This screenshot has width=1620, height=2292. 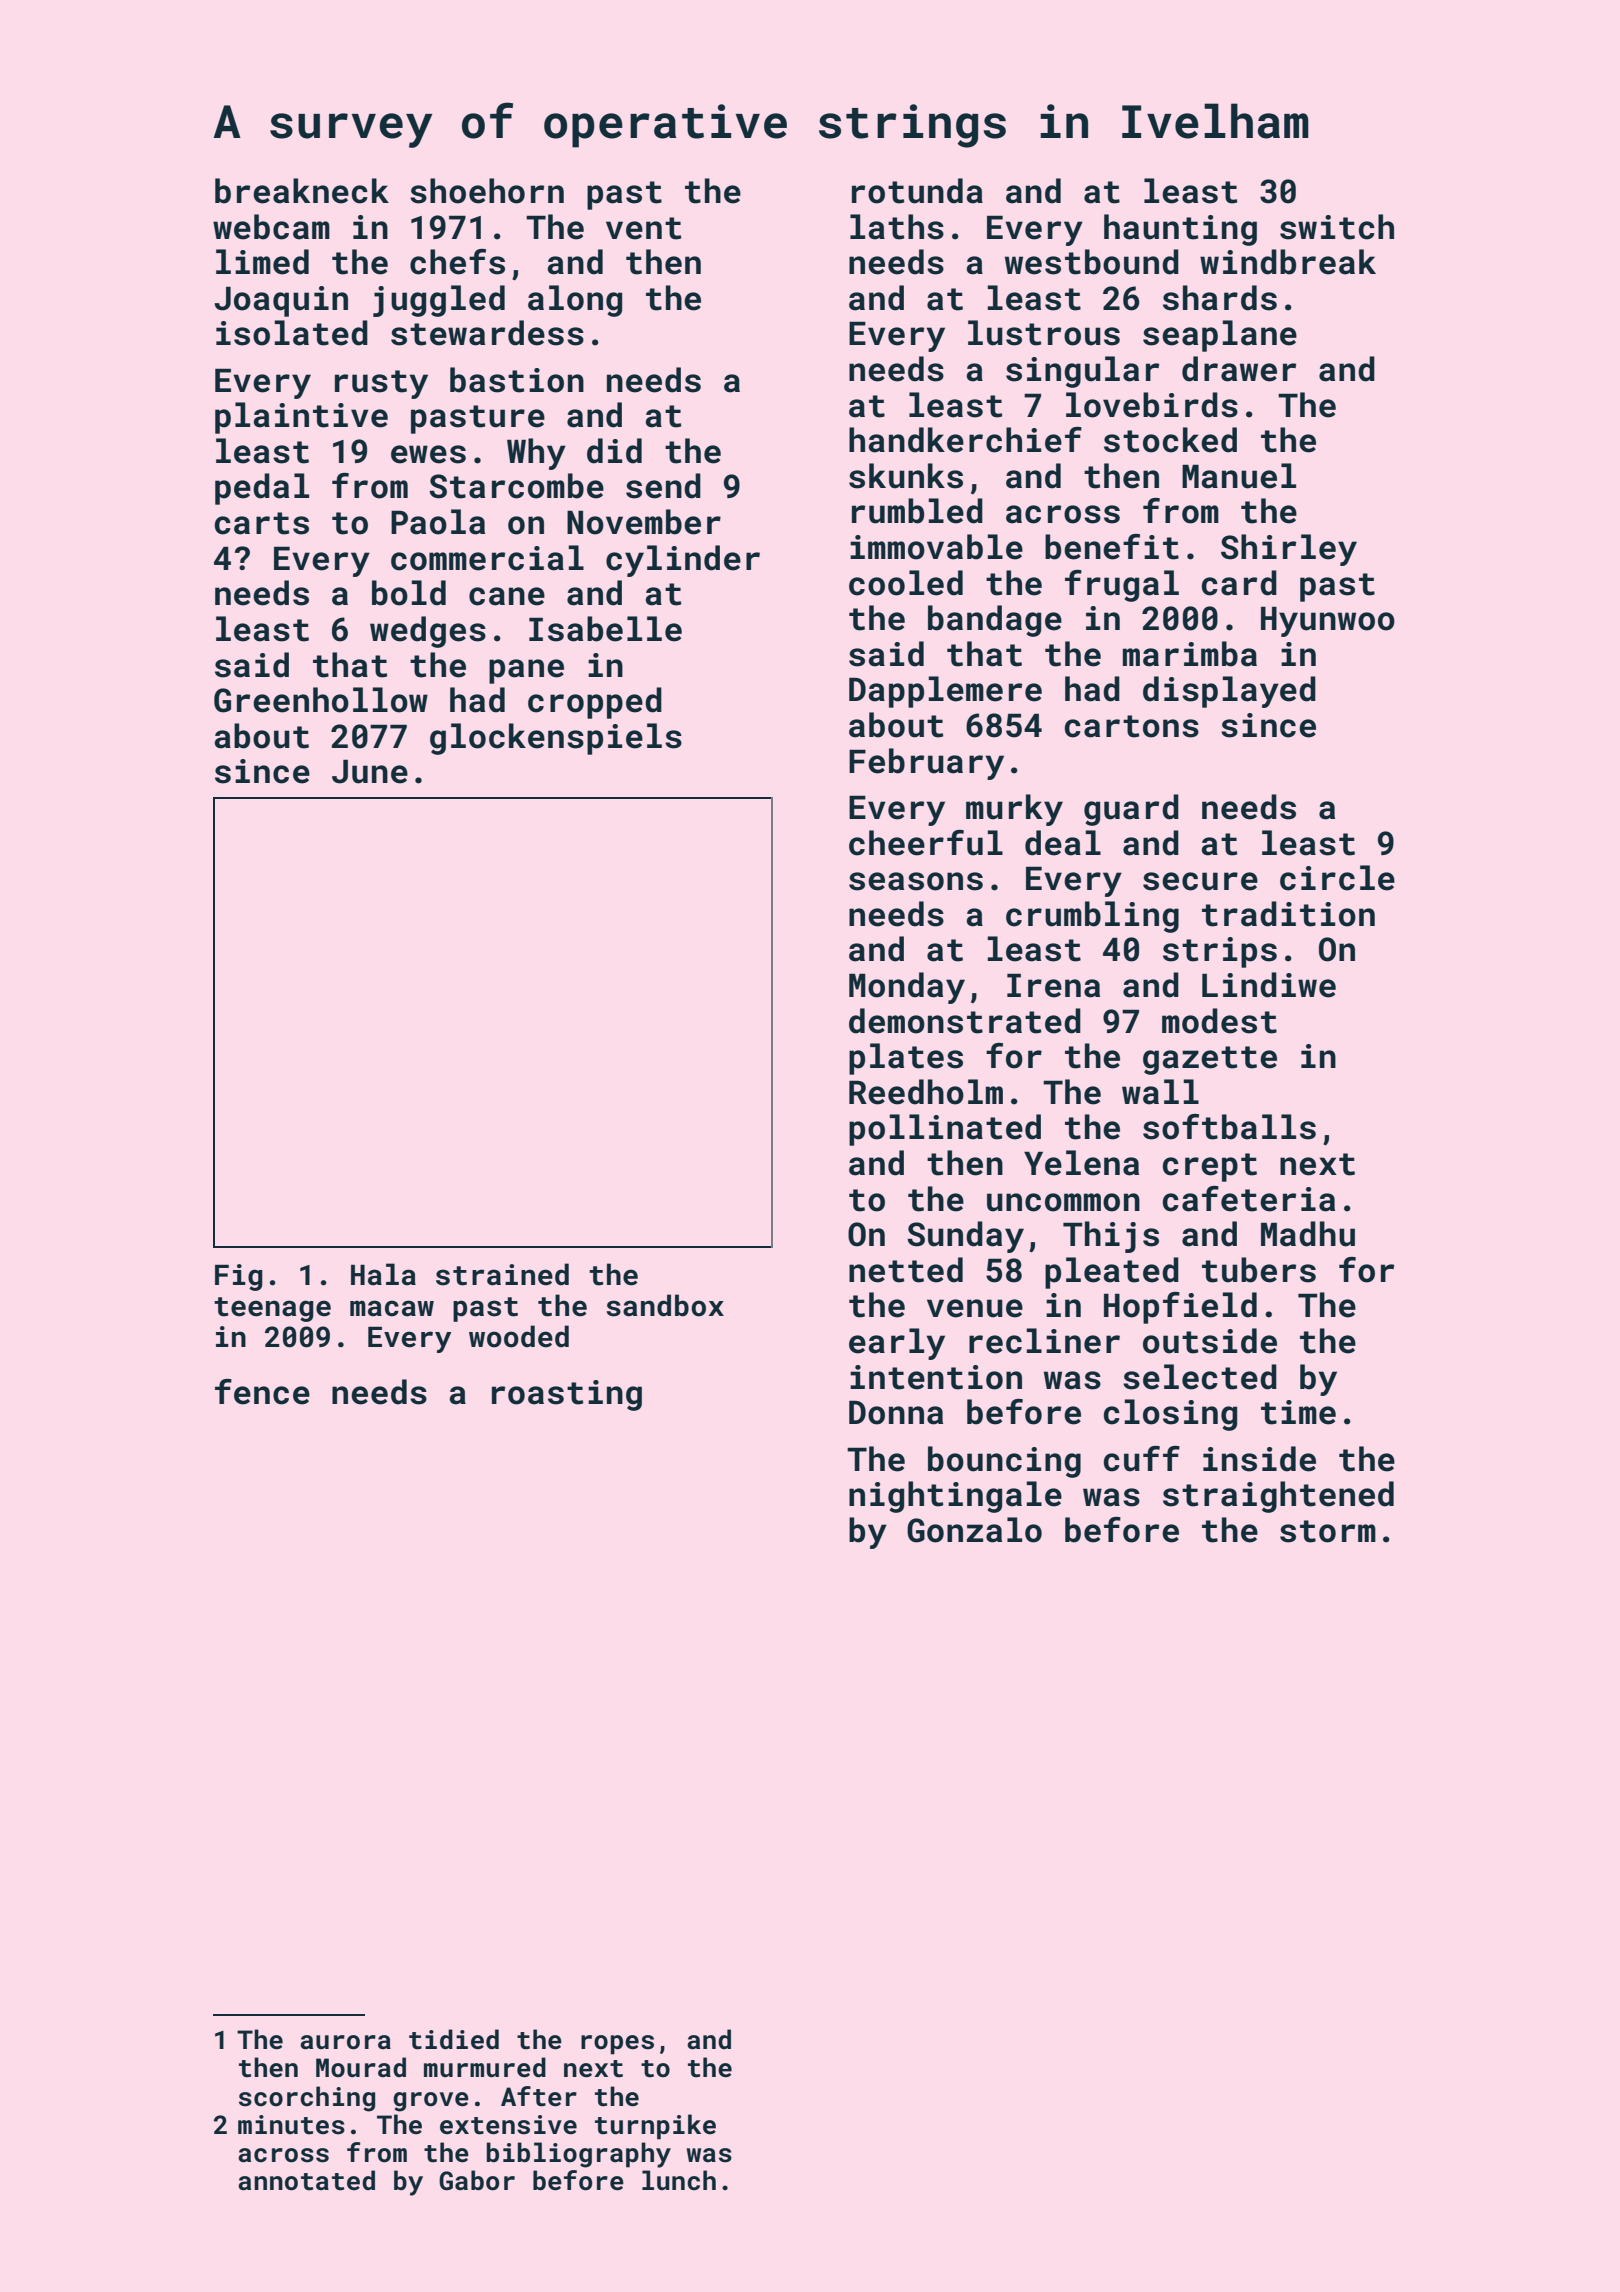 What do you see at coordinates (643, 228) in the screenshot?
I see `vent` at bounding box center [643, 228].
